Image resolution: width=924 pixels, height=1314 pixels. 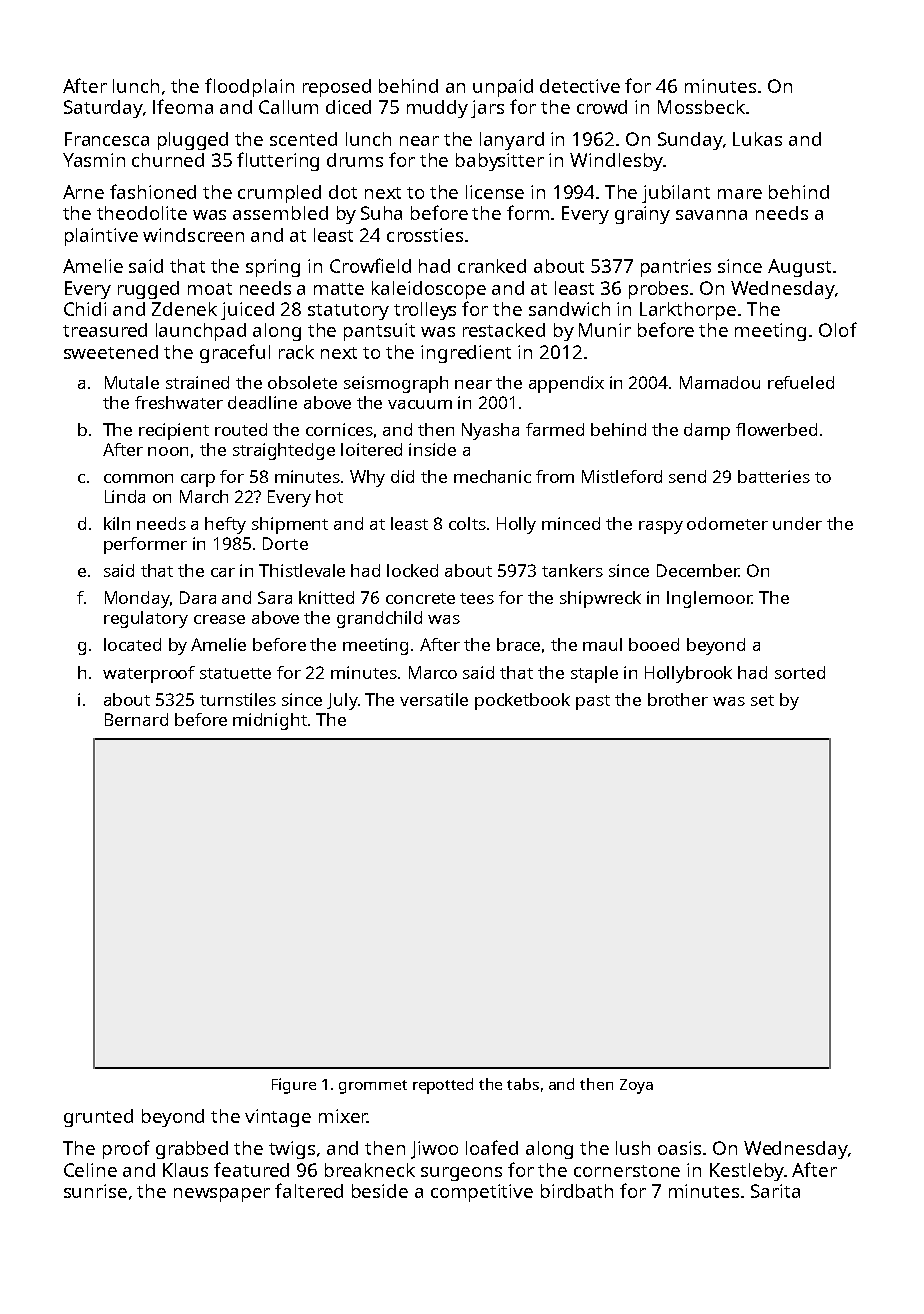 What do you see at coordinates (523, 1084) in the screenshot?
I see `tabs` at bounding box center [523, 1084].
